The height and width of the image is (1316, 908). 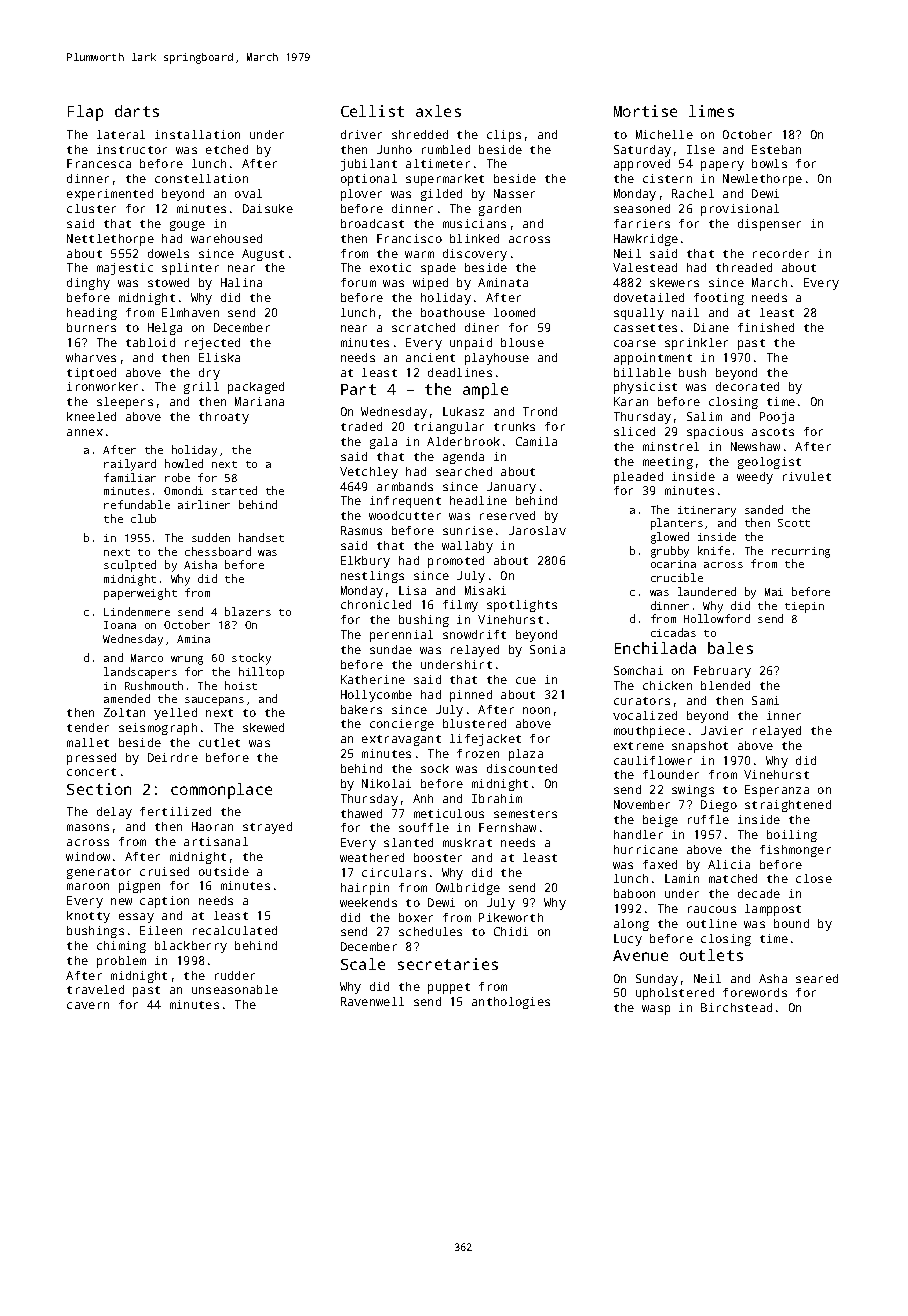 I want to click on darts, so click(x=137, y=111).
